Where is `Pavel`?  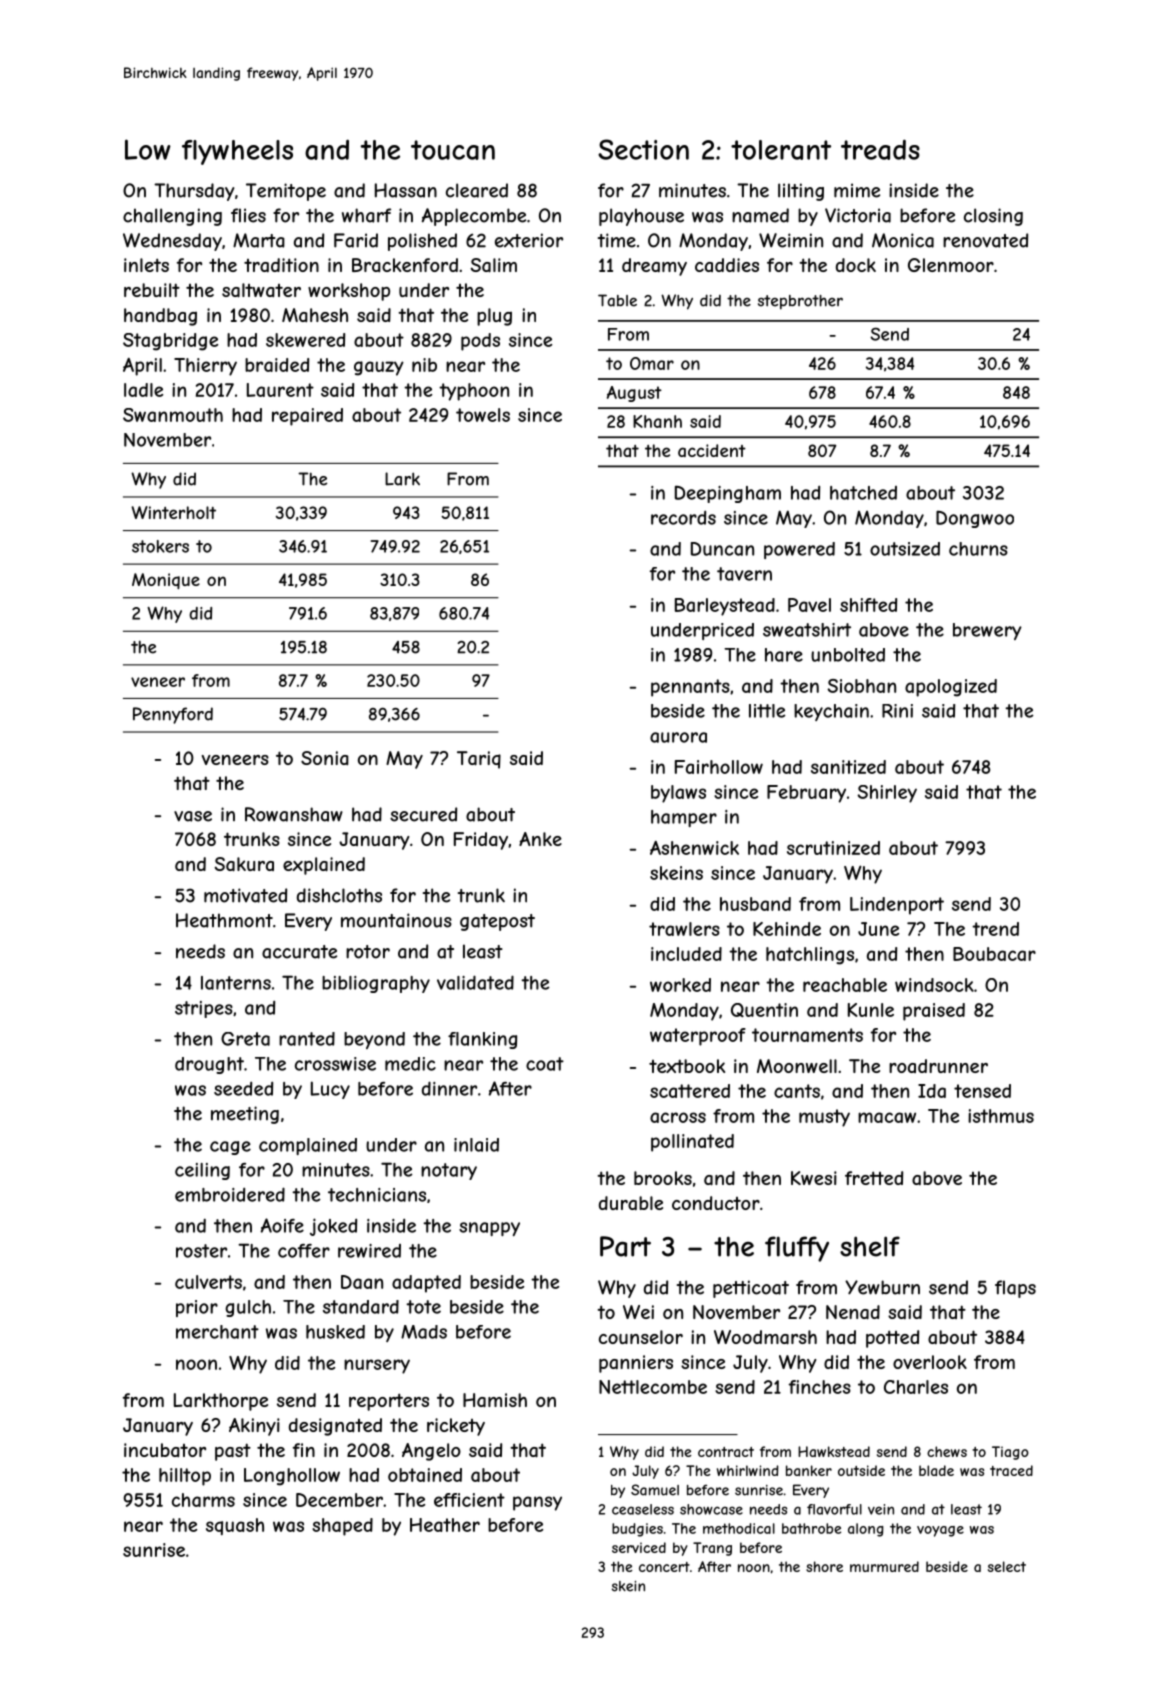
Pavel is located at coordinates (809, 605).
